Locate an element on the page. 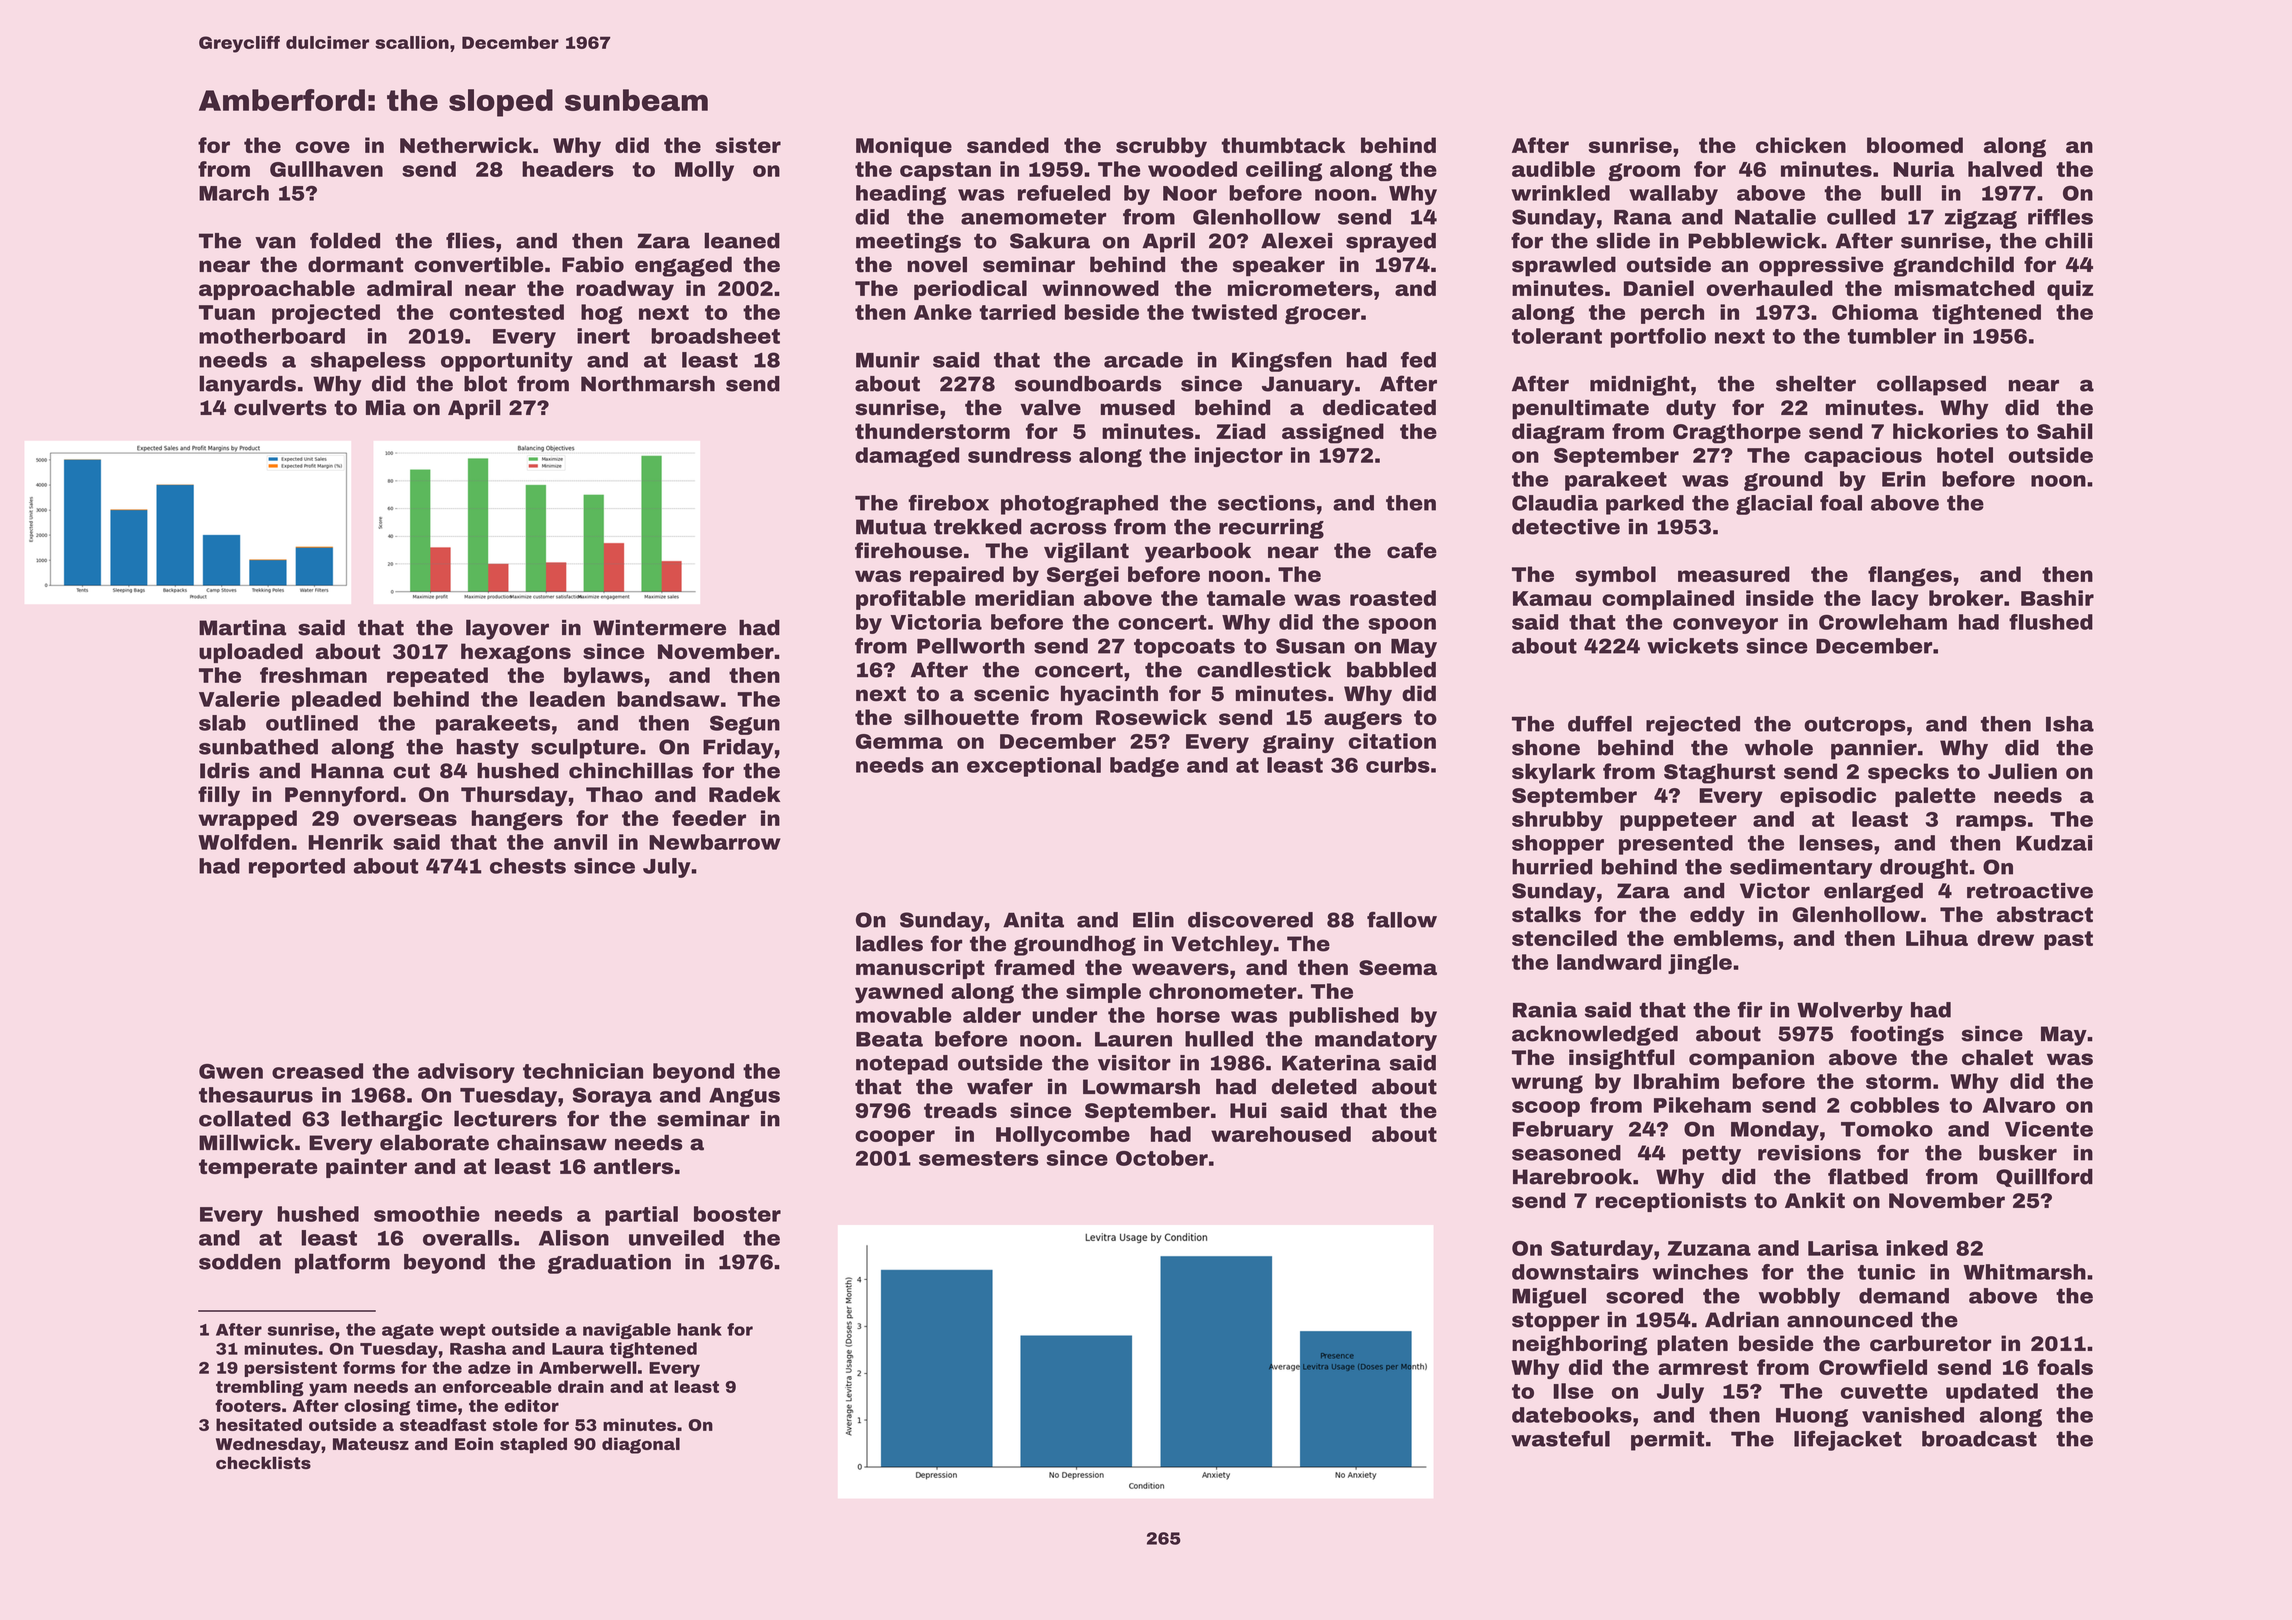  Idris is located at coordinates (225, 771).
